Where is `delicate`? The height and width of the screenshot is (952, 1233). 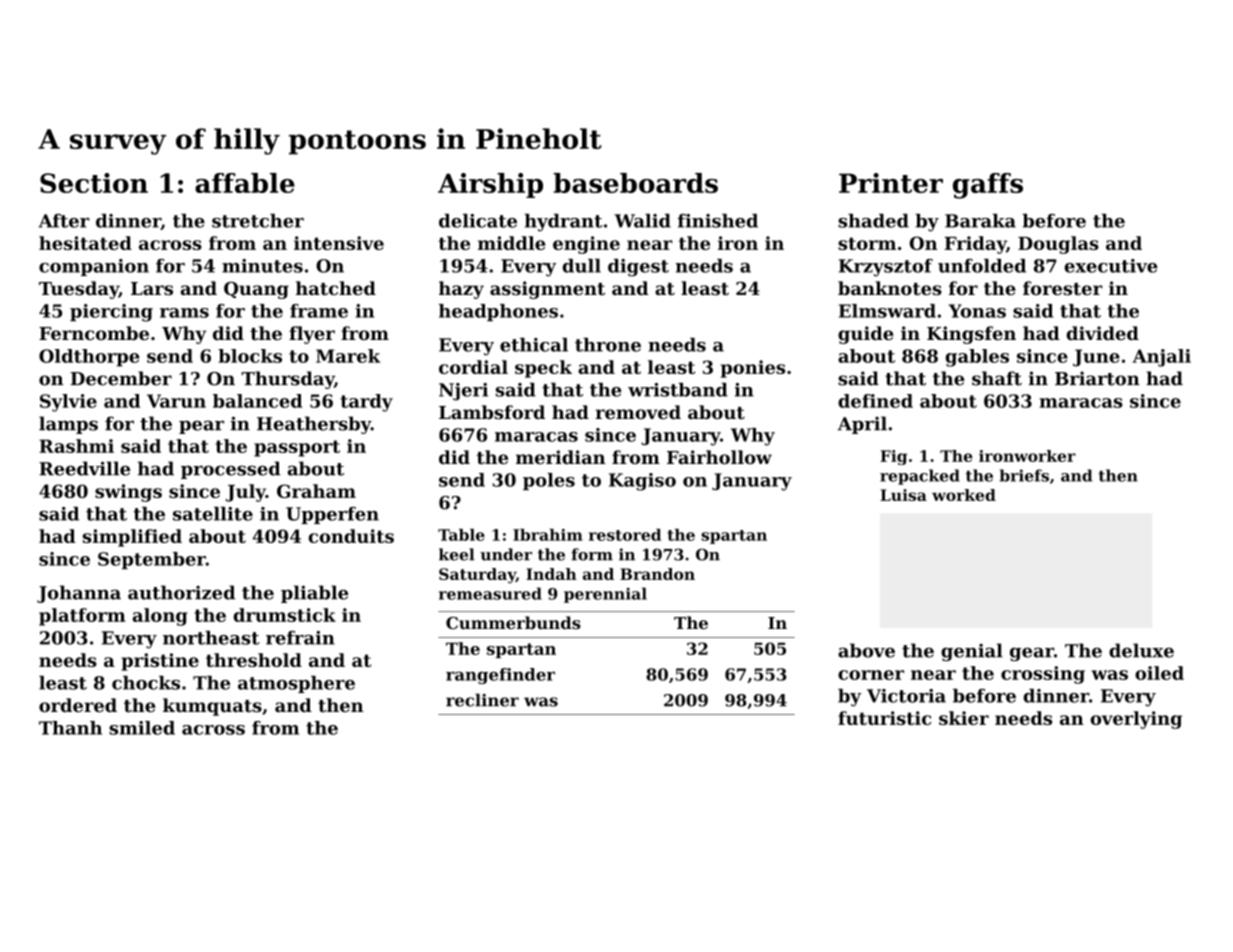 delicate is located at coordinates (478, 221).
